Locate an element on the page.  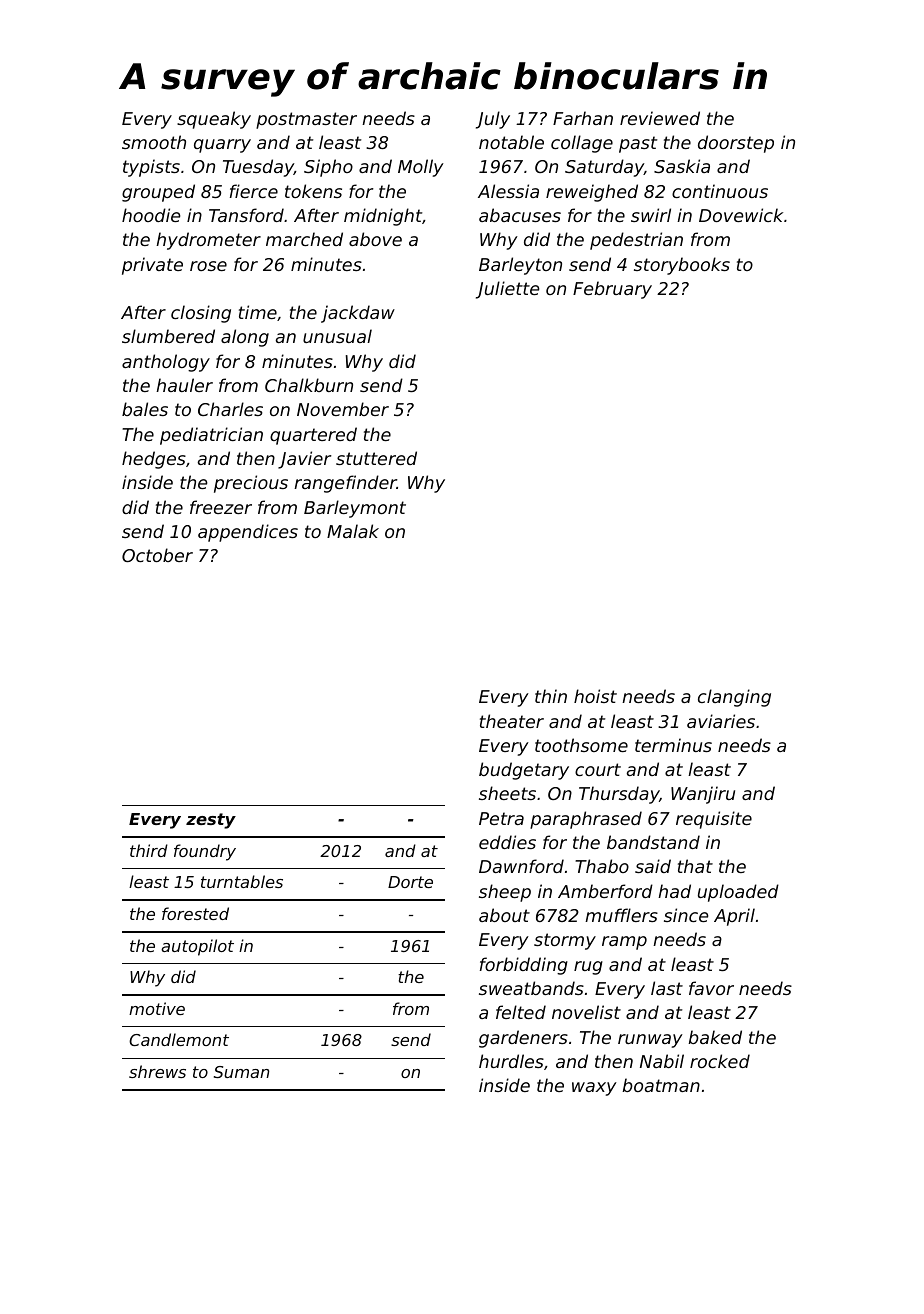
hoist is located at coordinates (595, 696).
